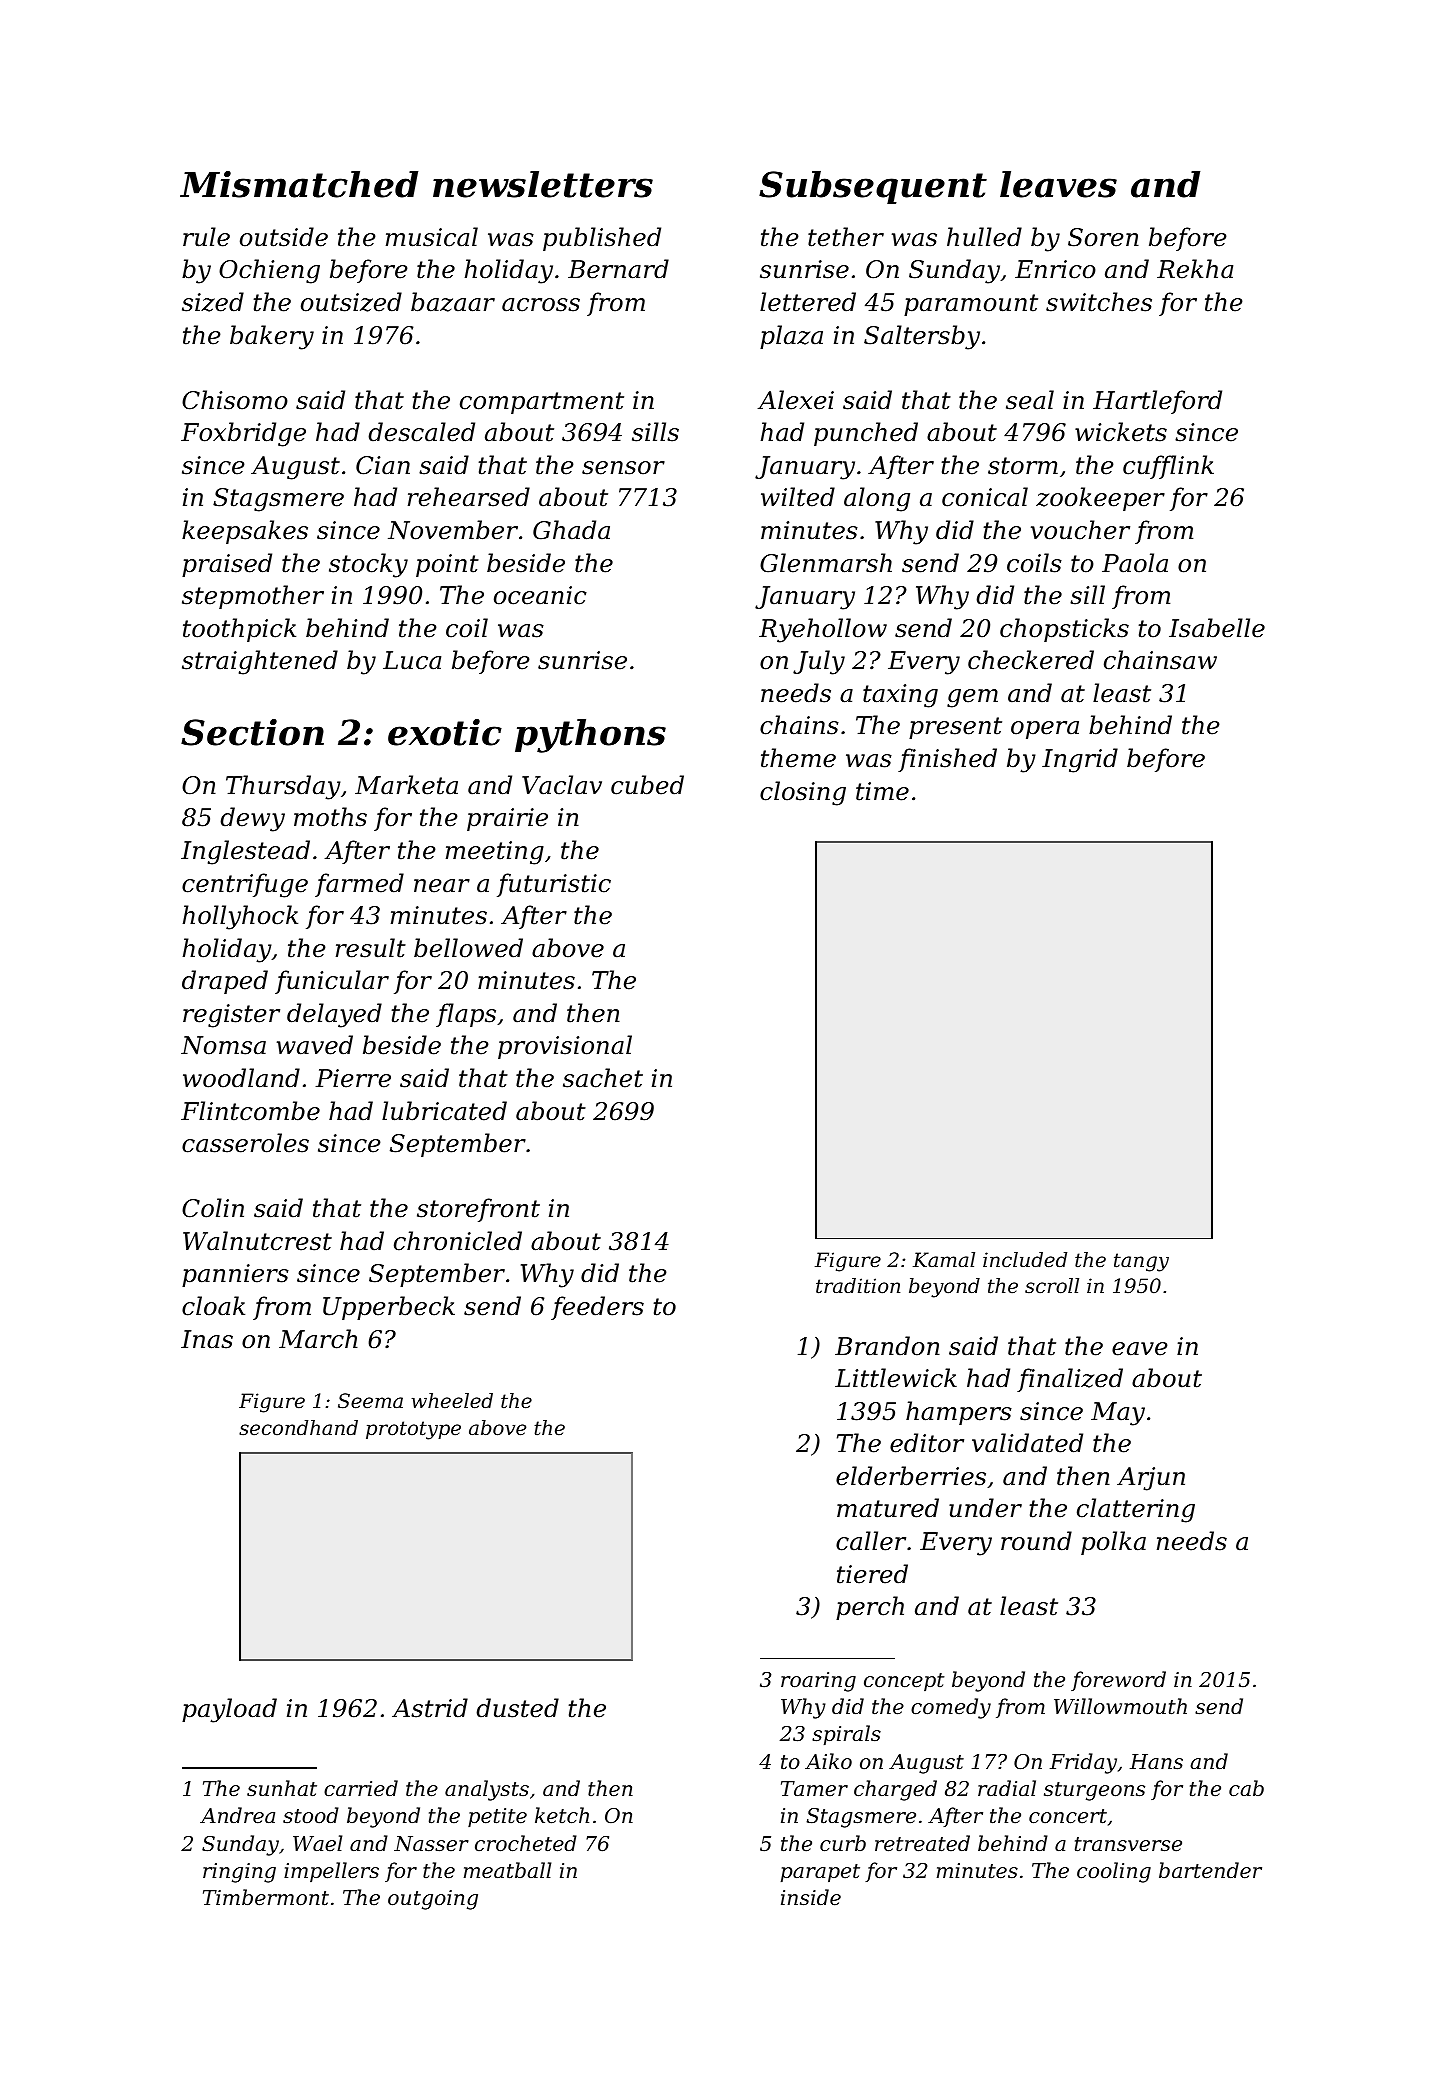 This document has width=1450, height=2100. What do you see at coordinates (543, 184) in the document?
I see `newsletters` at bounding box center [543, 184].
